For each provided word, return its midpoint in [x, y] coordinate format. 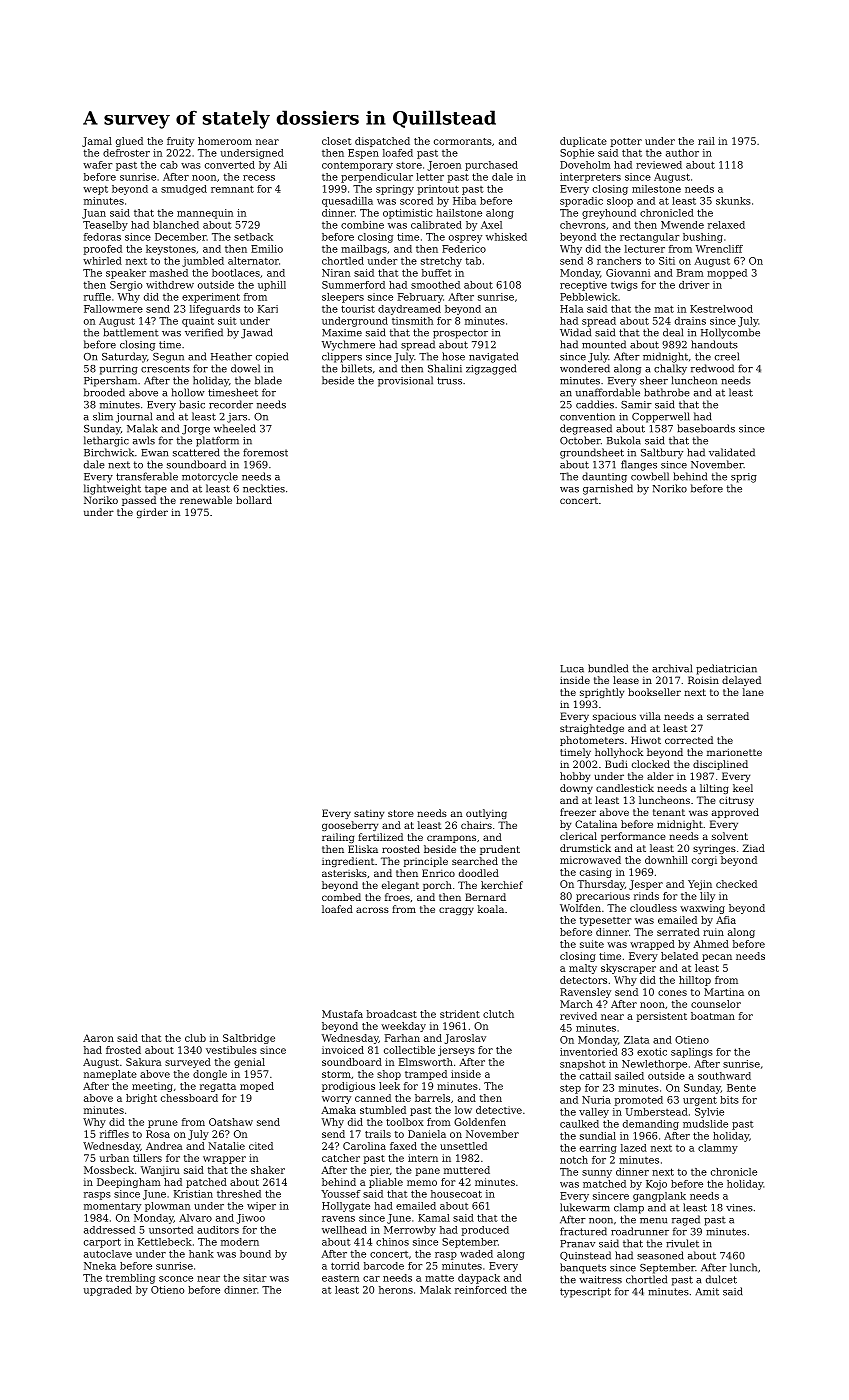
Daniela [427, 1134]
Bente [741, 1088]
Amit [707, 1292]
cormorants [463, 141]
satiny [369, 814]
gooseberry [350, 826]
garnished [608, 489]
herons [396, 1290]
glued [129, 142]
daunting [604, 477]
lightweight [112, 489]
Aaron [98, 1038]
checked [736, 884]
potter [626, 142]
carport [102, 1243]
